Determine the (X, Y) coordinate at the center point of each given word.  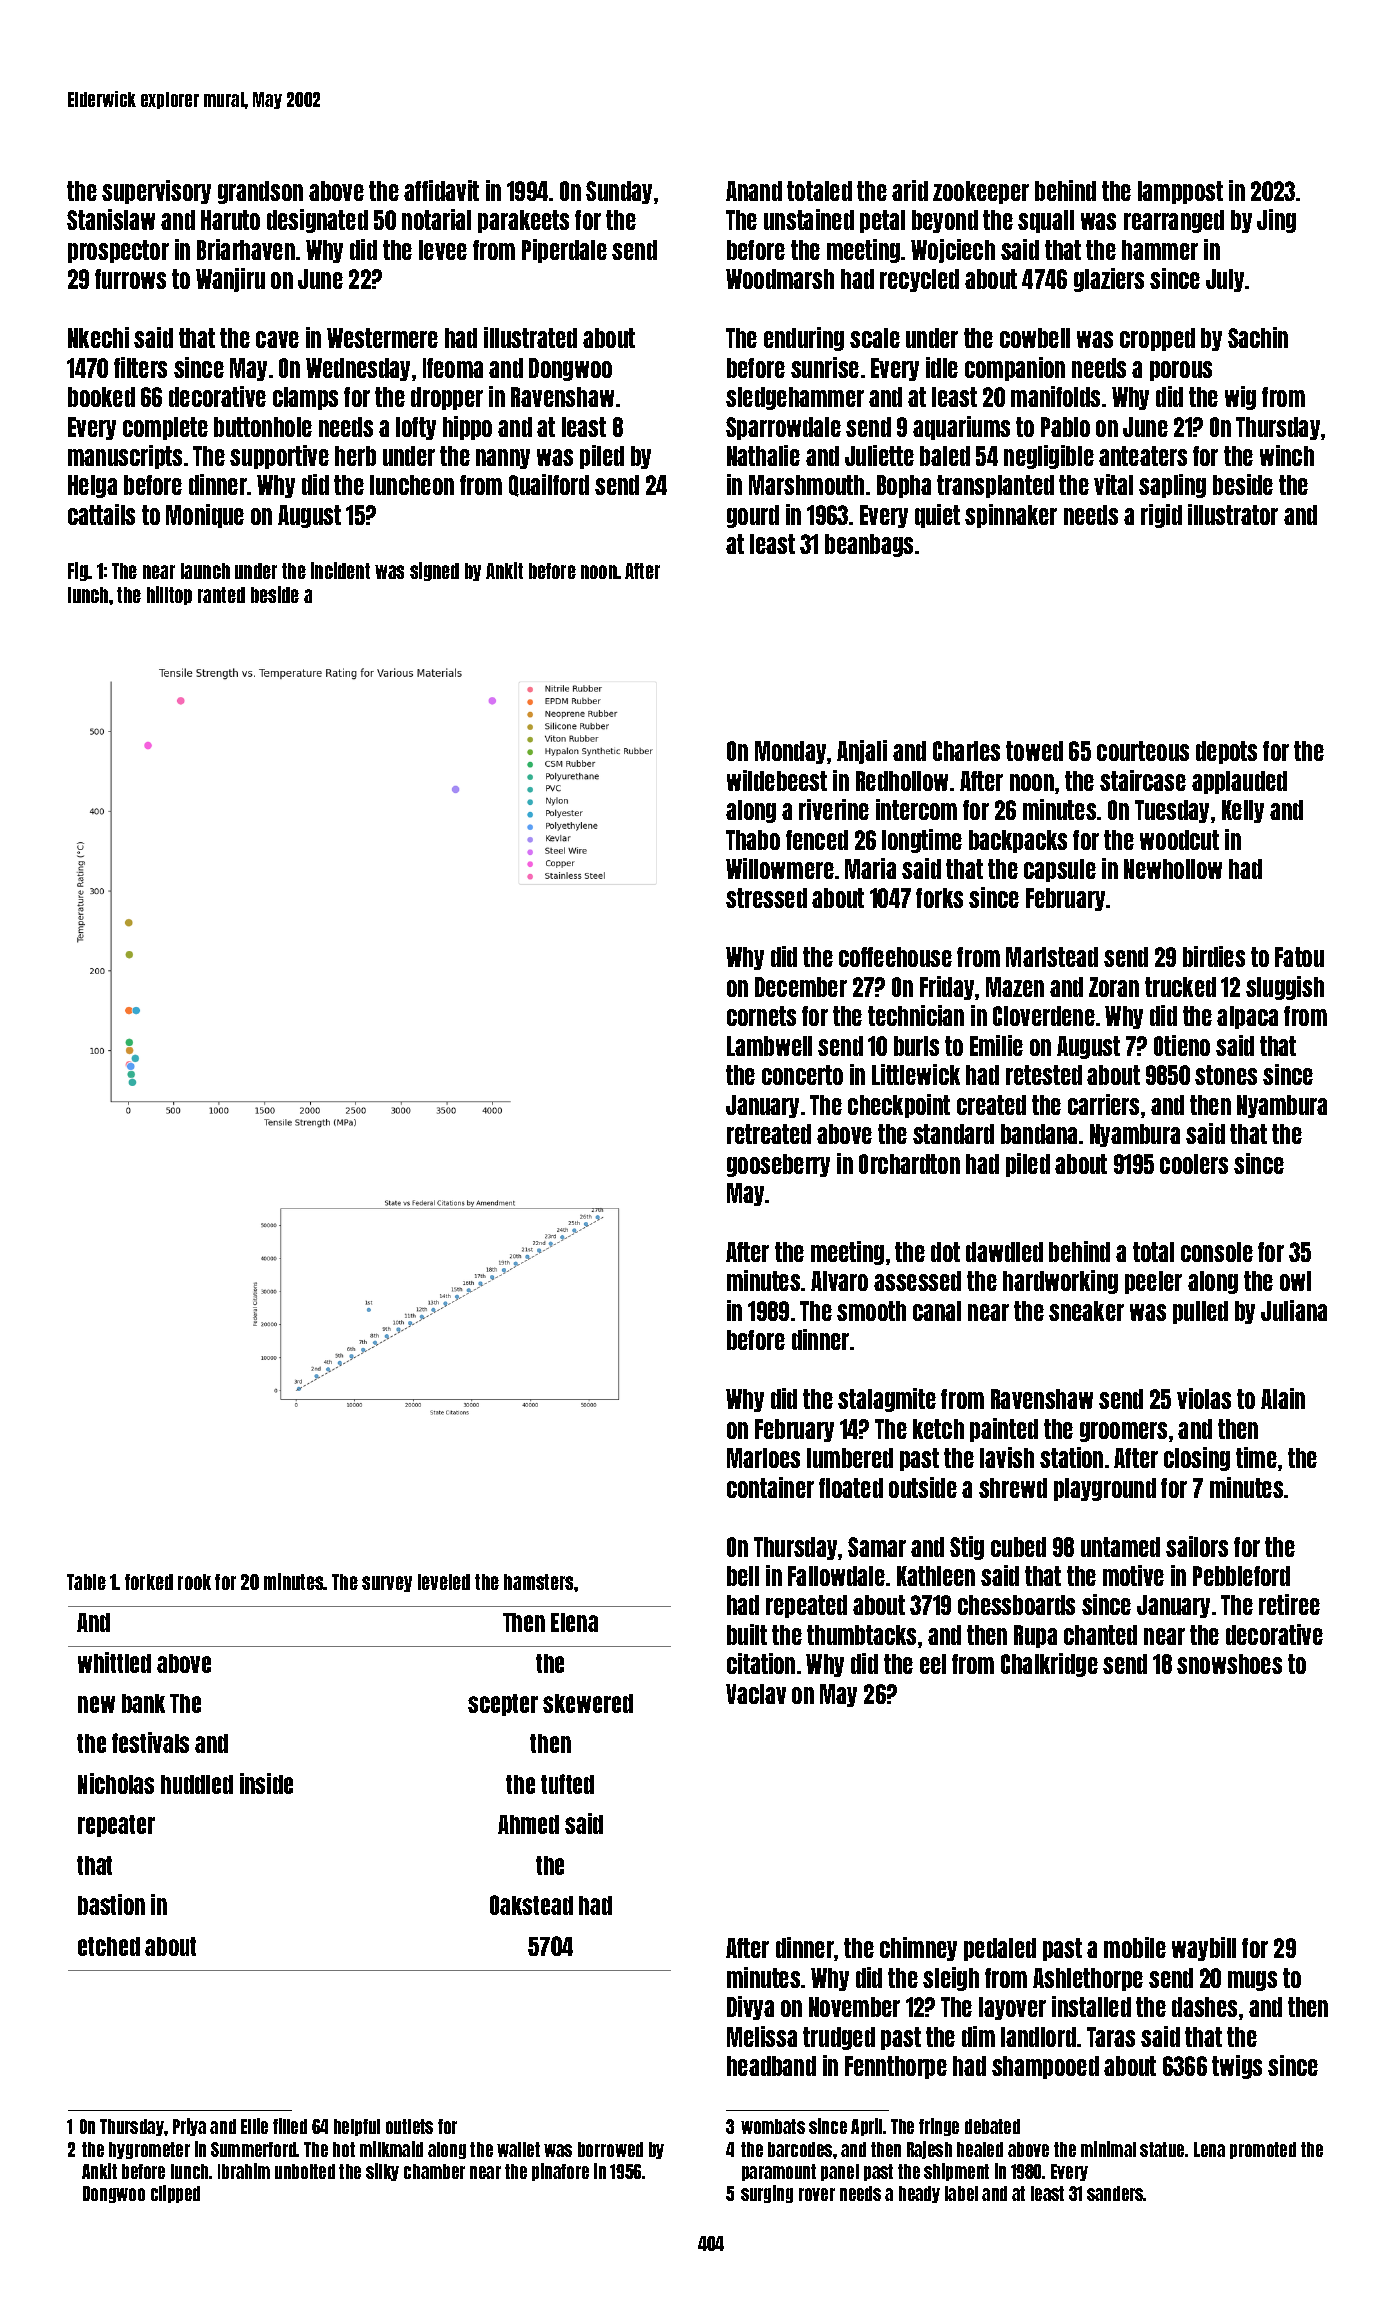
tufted (567, 1784)
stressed (766, 898)
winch (1287, 455)
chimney (918, 1949)
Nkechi (98, 337)
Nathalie (763, 455)
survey (387, 1584)
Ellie (254, 2126)
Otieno (1182, 1045)
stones (1226, 1075)
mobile (1135, 1947)
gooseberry (778, 1165)
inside (266, 1783)
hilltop (169, 595)
